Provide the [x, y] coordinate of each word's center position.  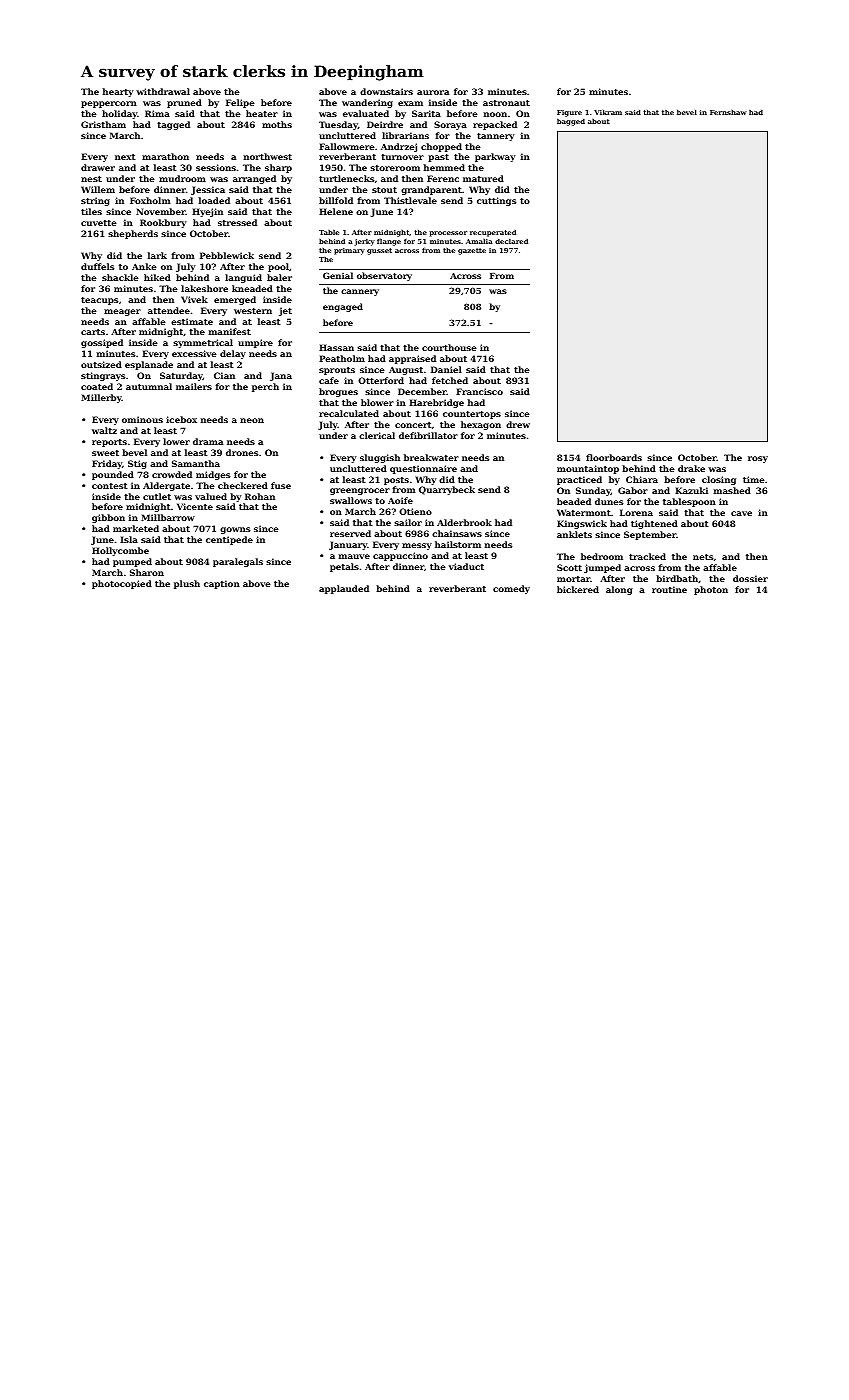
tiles [91, 211]
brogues [338, 392]
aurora [433, 92]
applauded [344, 589]
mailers [194, 386]
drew [518, 424]
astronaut [506, 103]
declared [511, 241]
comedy [511, 589]
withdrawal [163, 91]
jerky [365, 242]
